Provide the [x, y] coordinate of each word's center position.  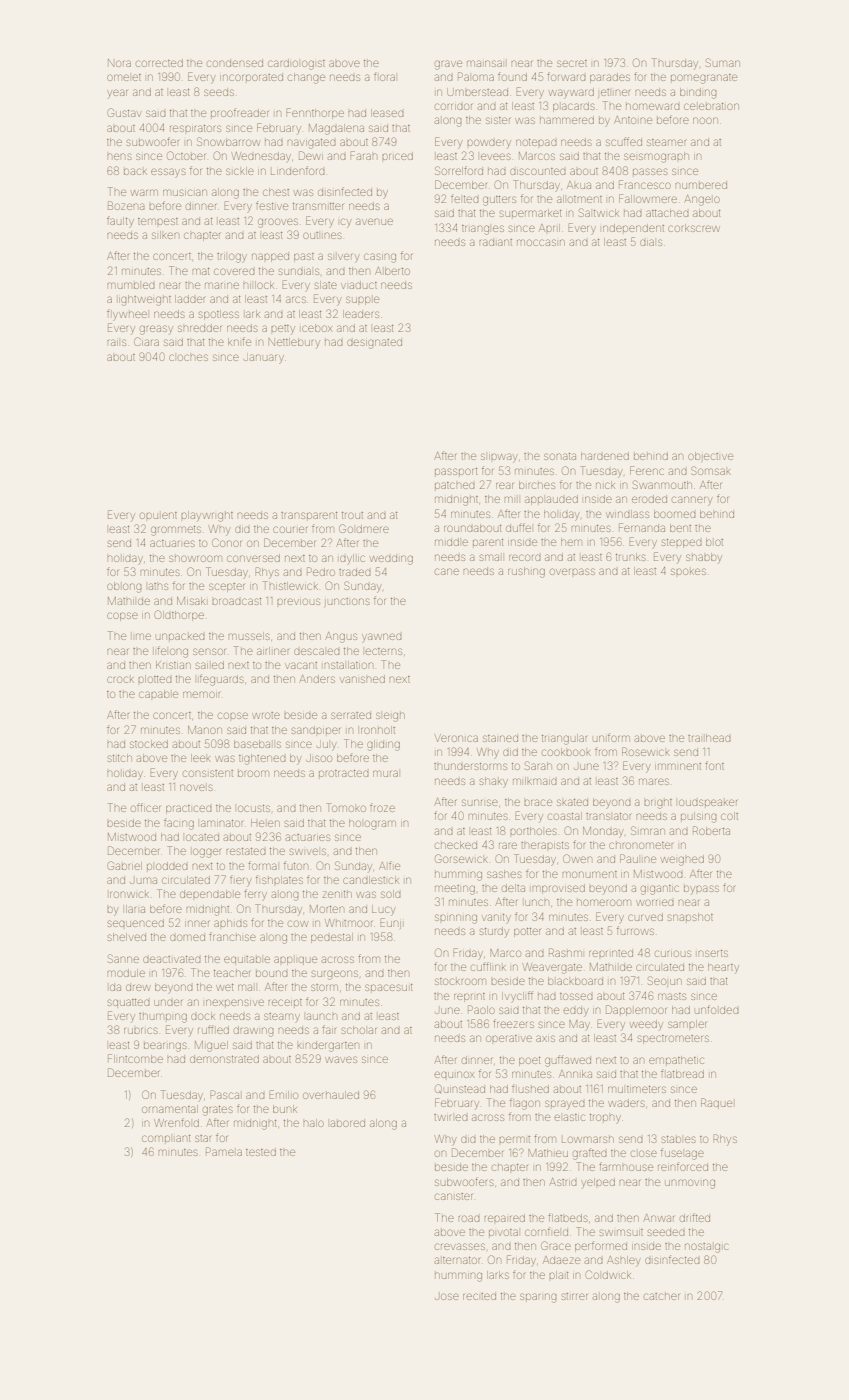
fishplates [279, 879]
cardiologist [296, 64]
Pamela [224, 1151]
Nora [119, 63]
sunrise [480, 802]
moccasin [541, 242]
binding [698, 93]
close [644, 1153]
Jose [447, 1296]
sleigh [390, 717]
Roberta [711, 830]
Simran [648, 830]
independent [633, 228]
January [264, 357]
